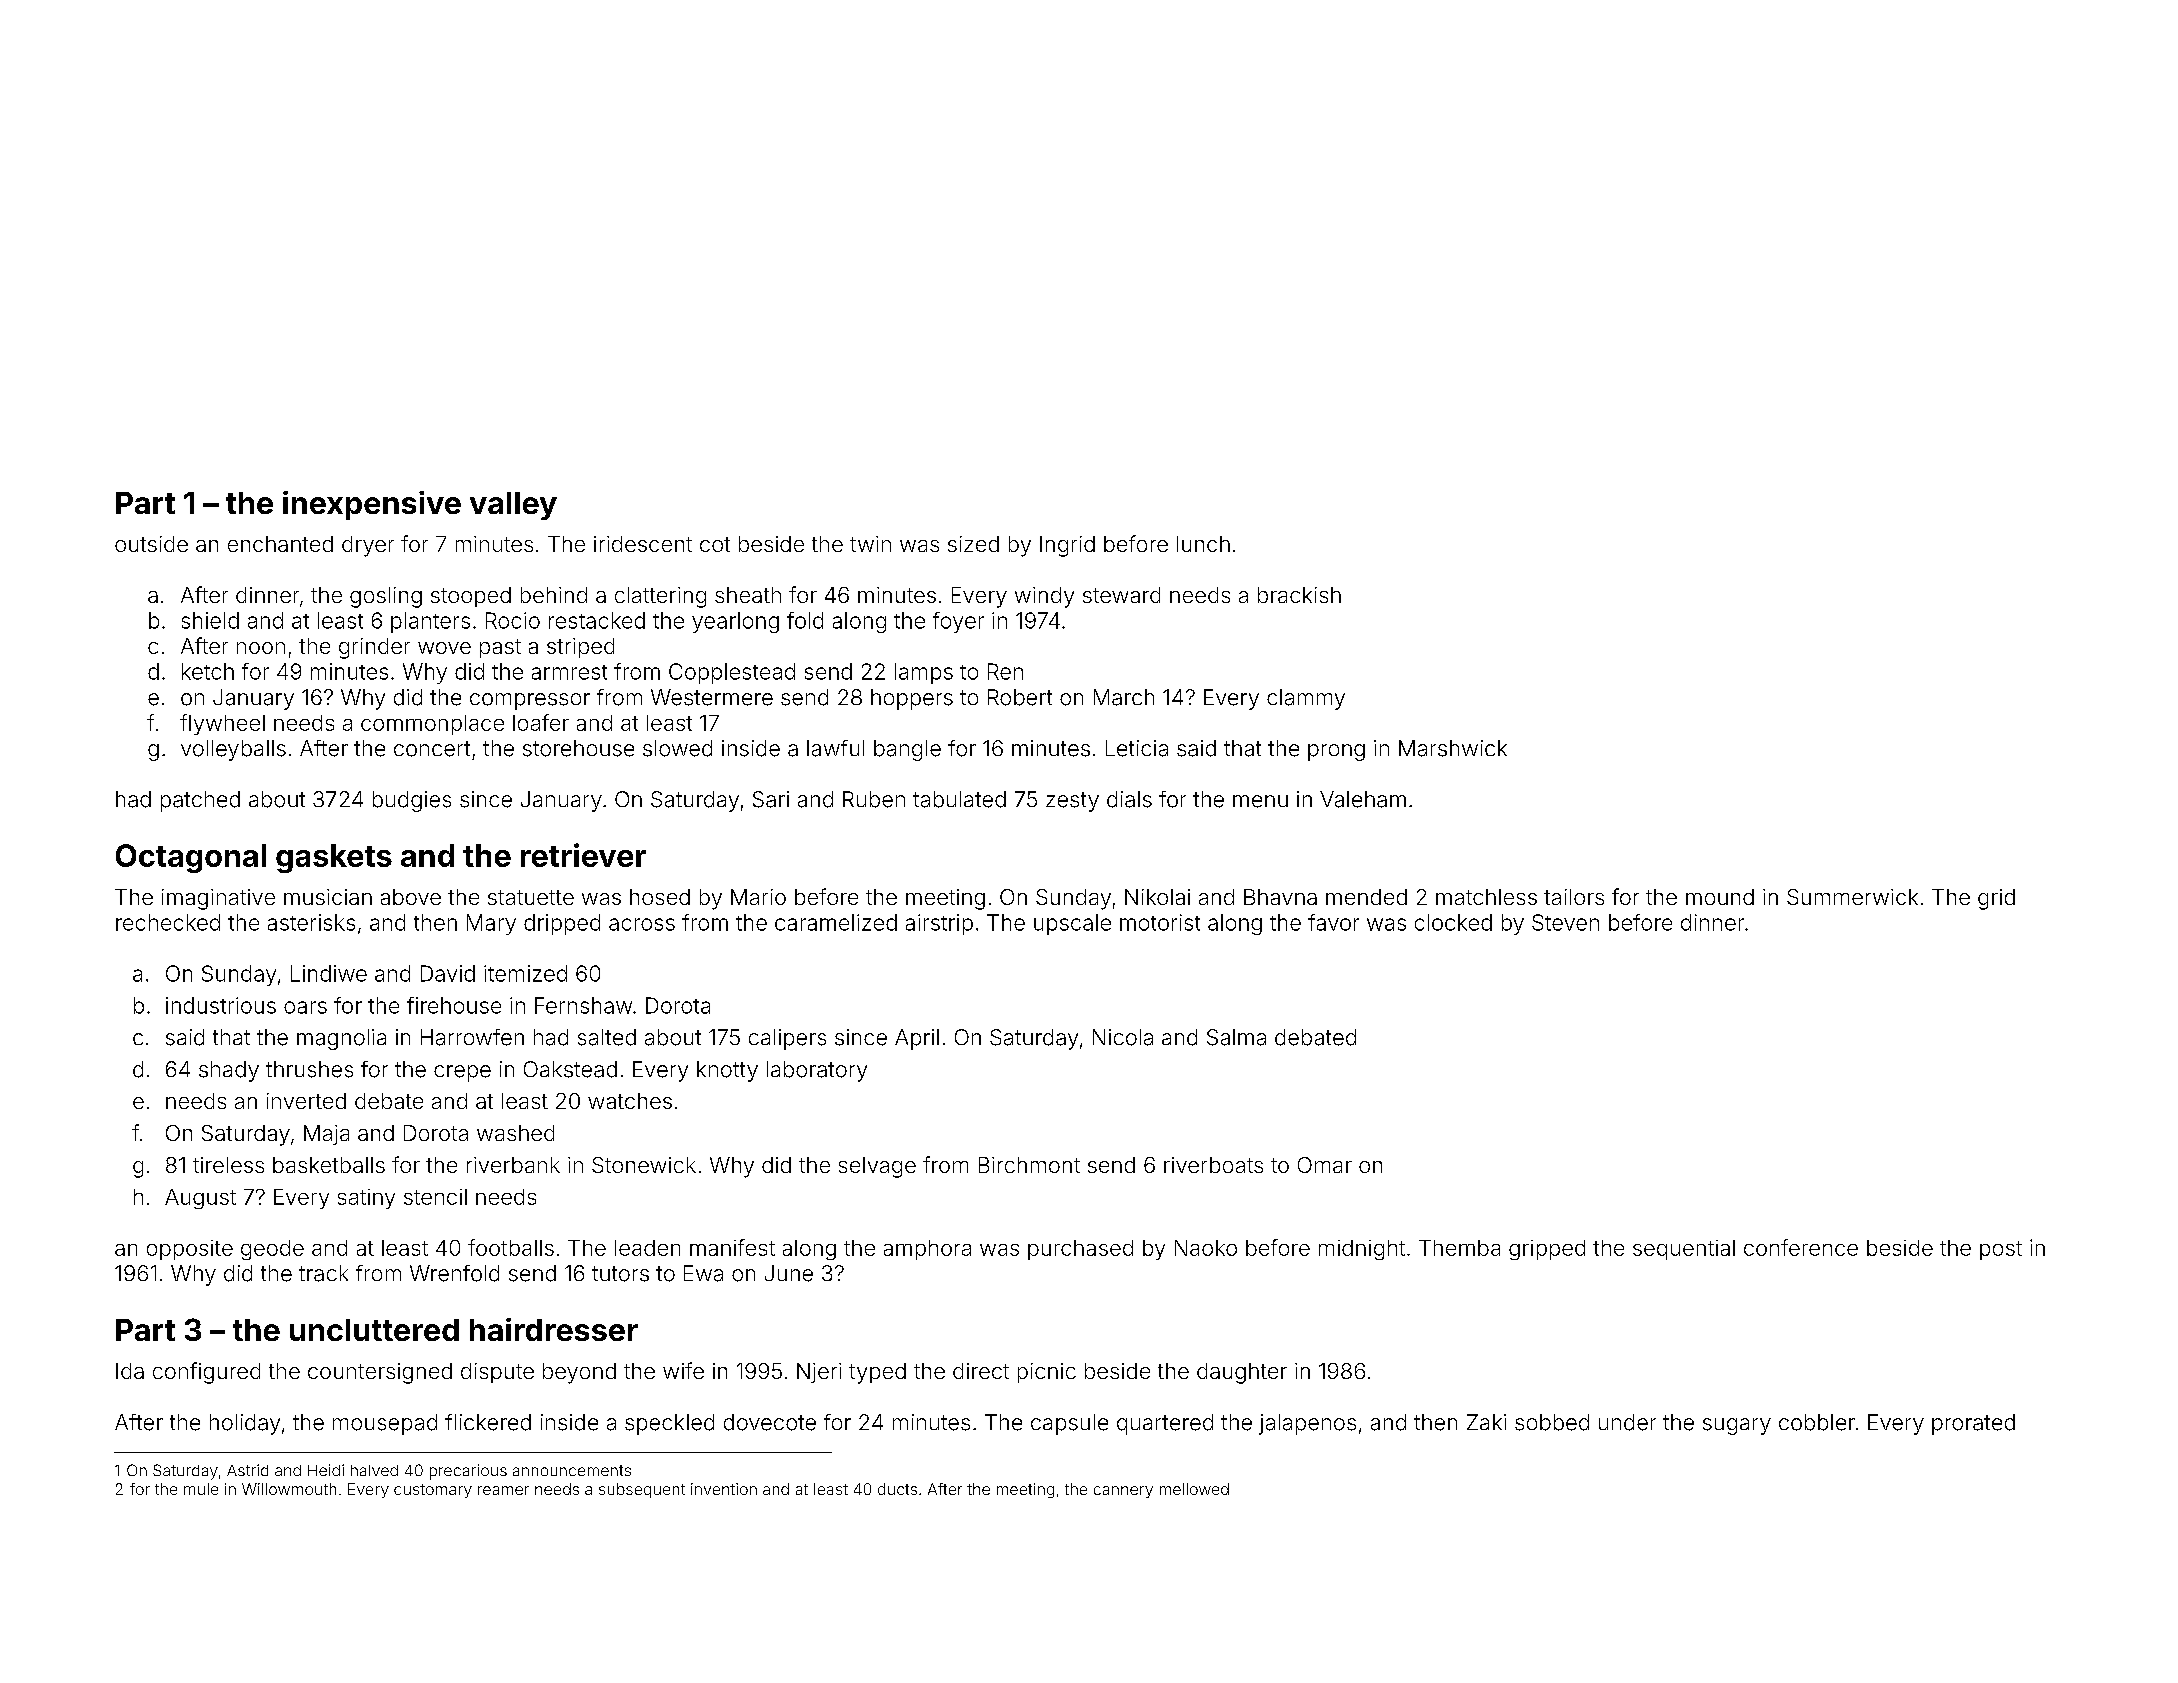 The image size is (2178, 1683). I want to click on Leticia, so click(1137, 748).
